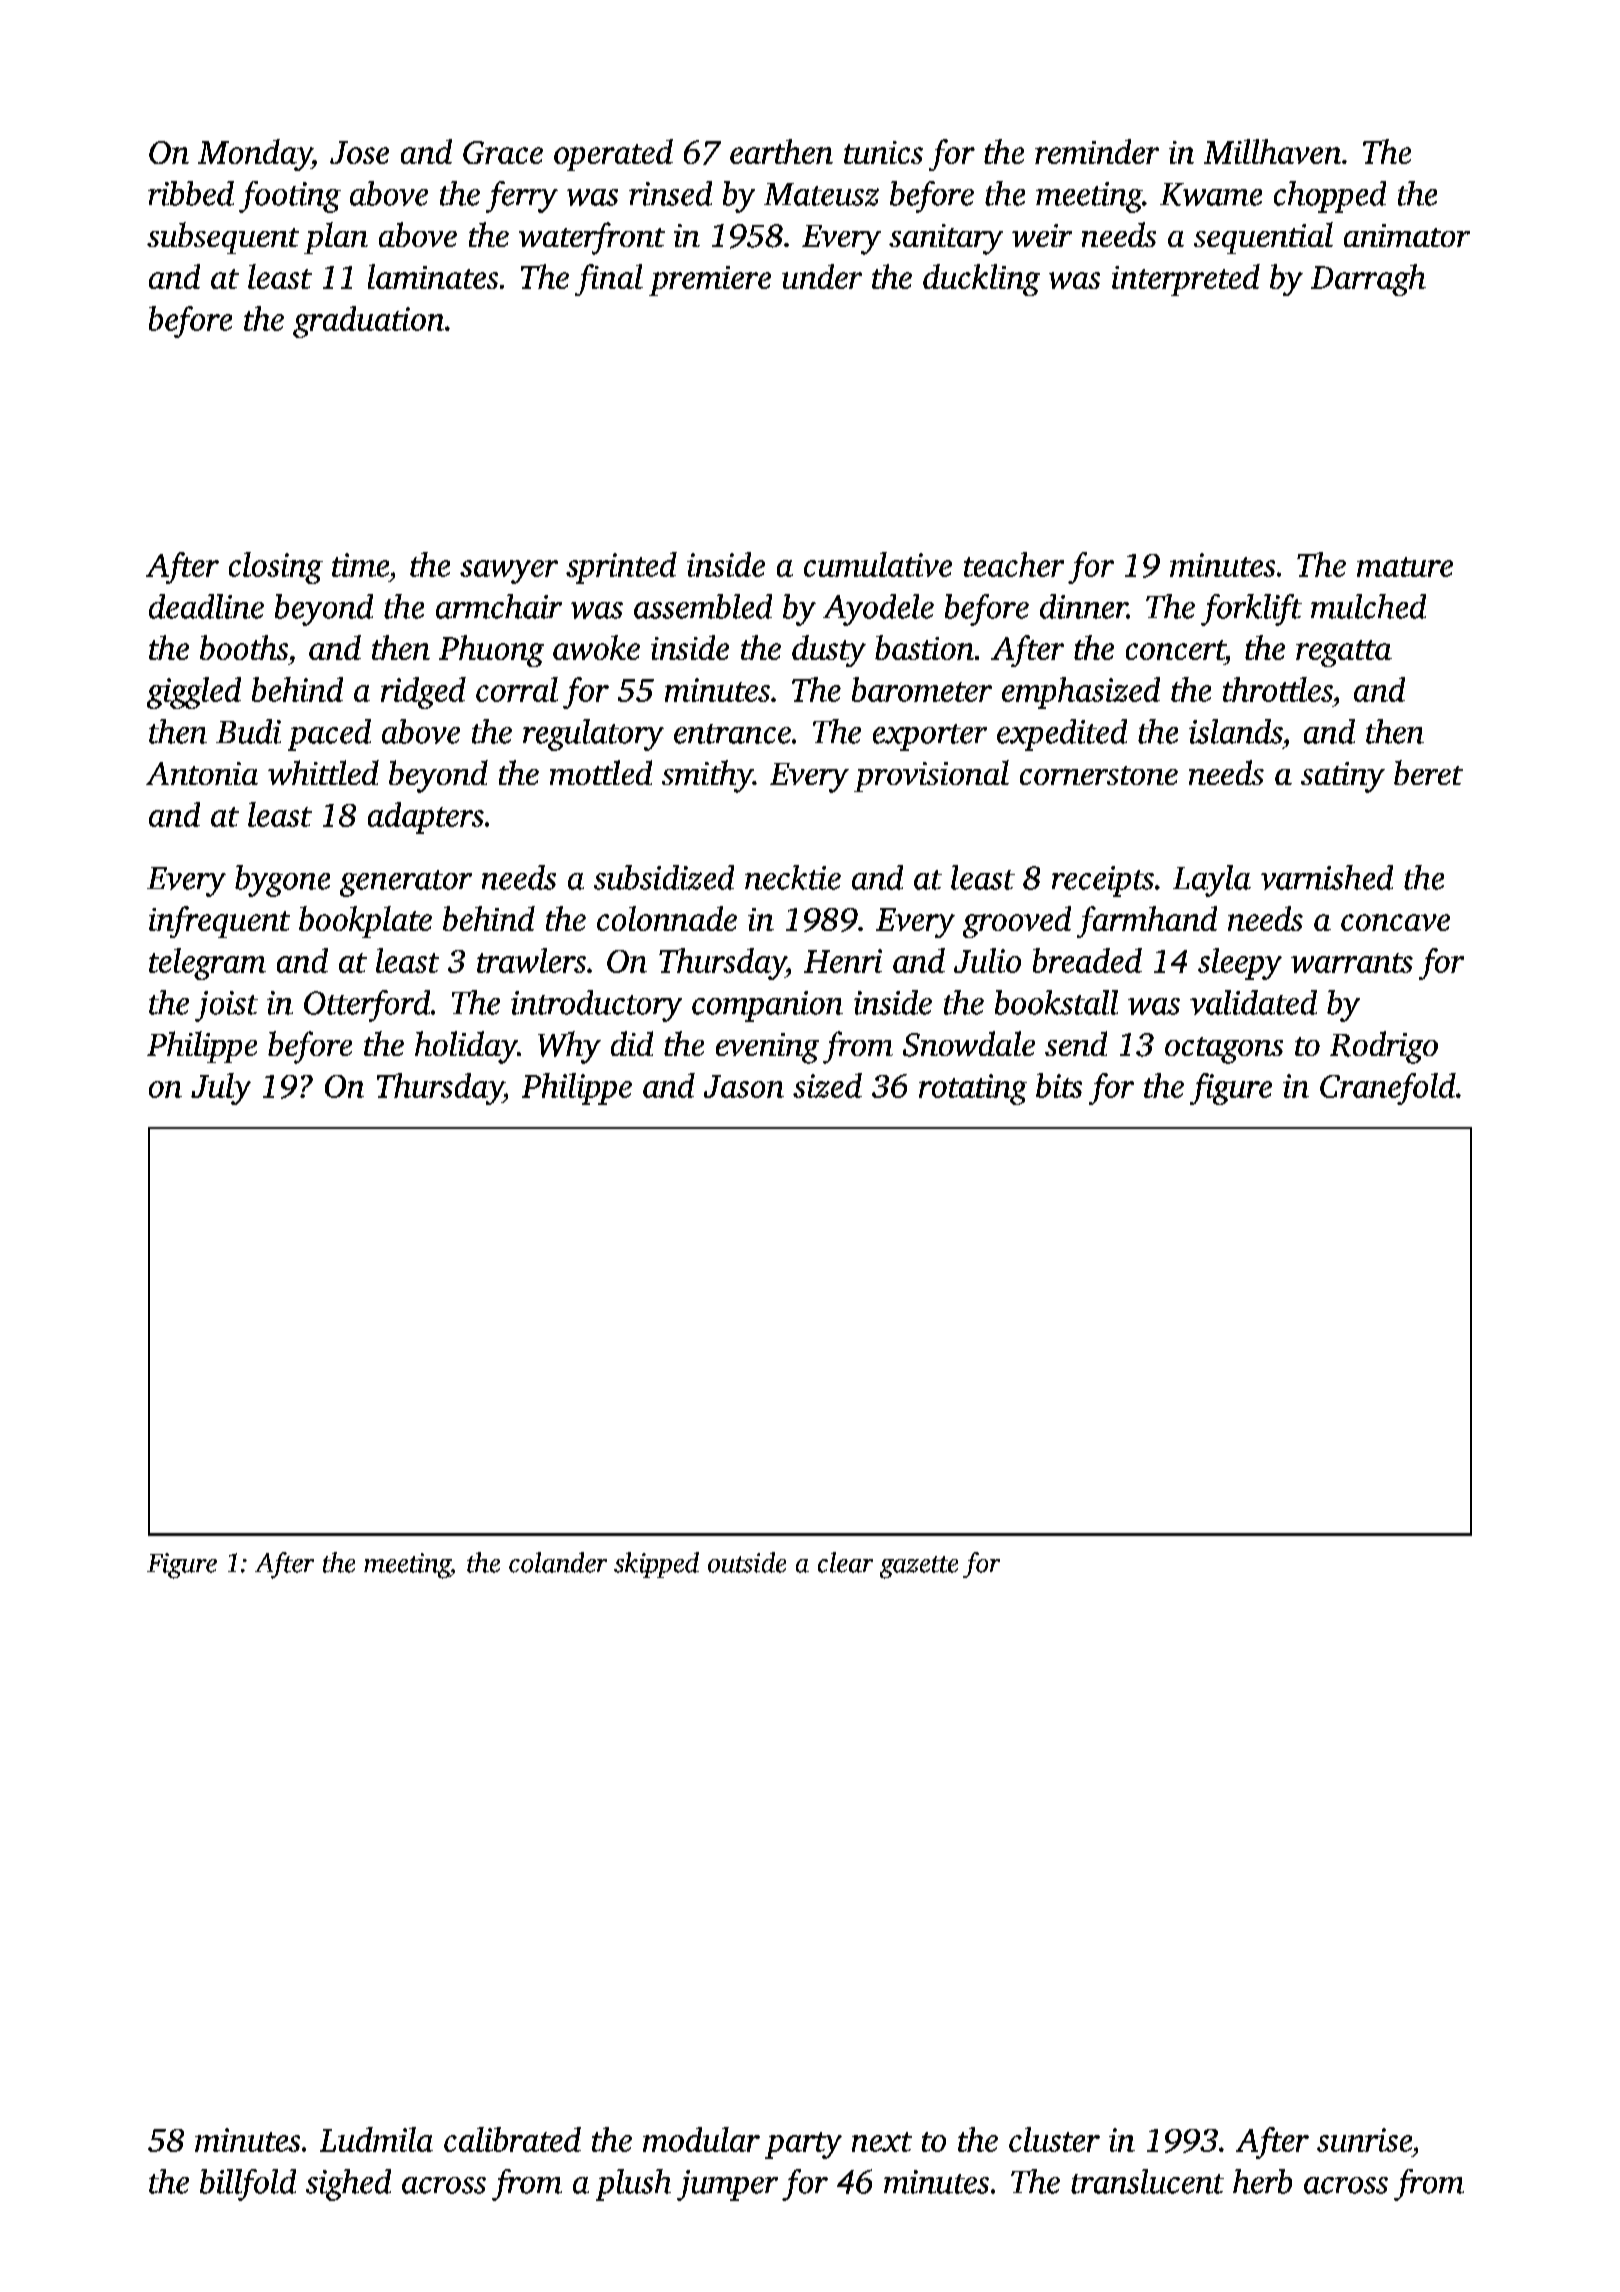  I want to click on Mateusz, so click(821, 194).
